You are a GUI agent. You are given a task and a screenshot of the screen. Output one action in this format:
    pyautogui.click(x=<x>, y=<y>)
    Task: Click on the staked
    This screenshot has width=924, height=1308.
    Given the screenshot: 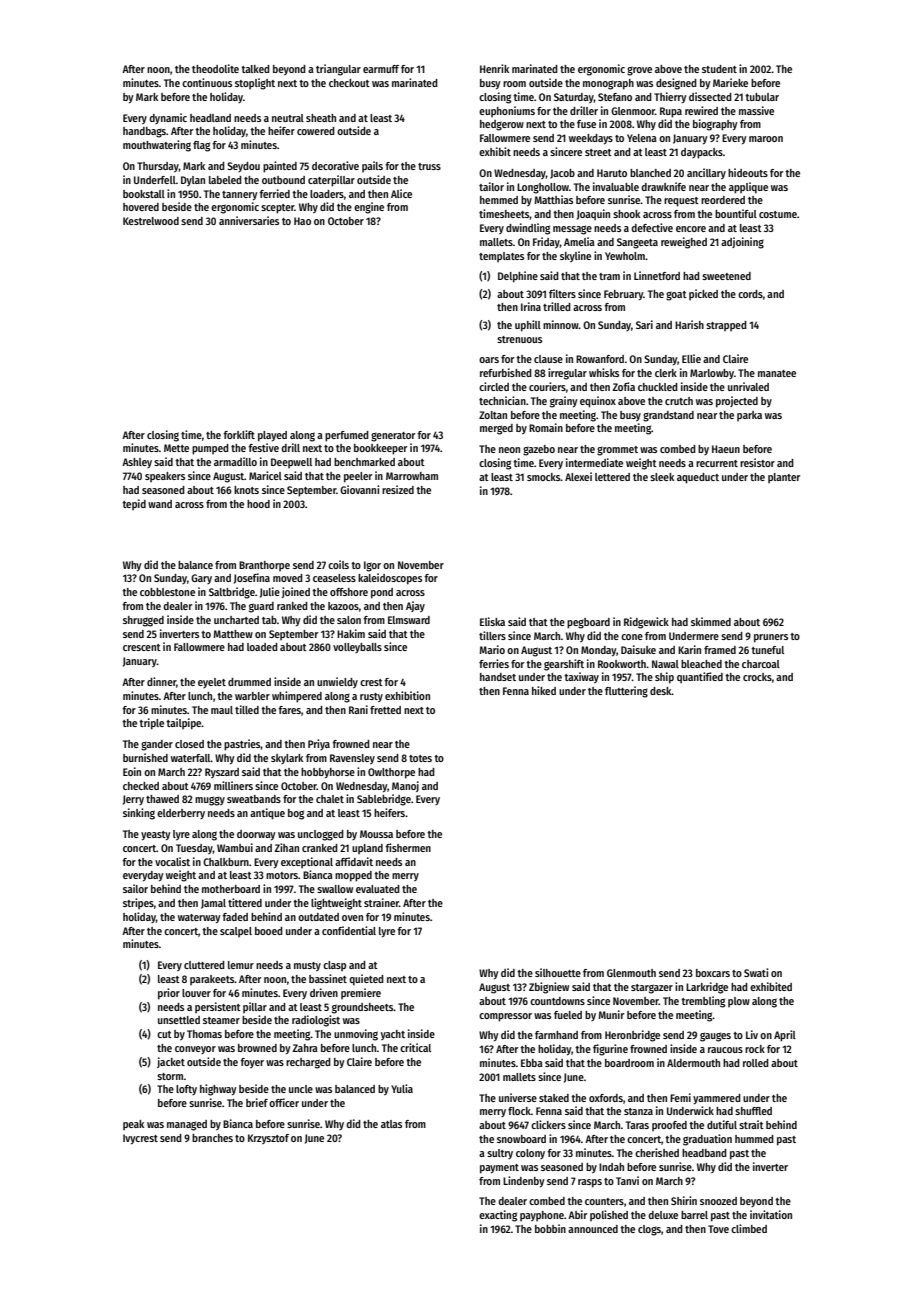 What is the action you would take?
    pyautogui.click(x=554, y=1098)
